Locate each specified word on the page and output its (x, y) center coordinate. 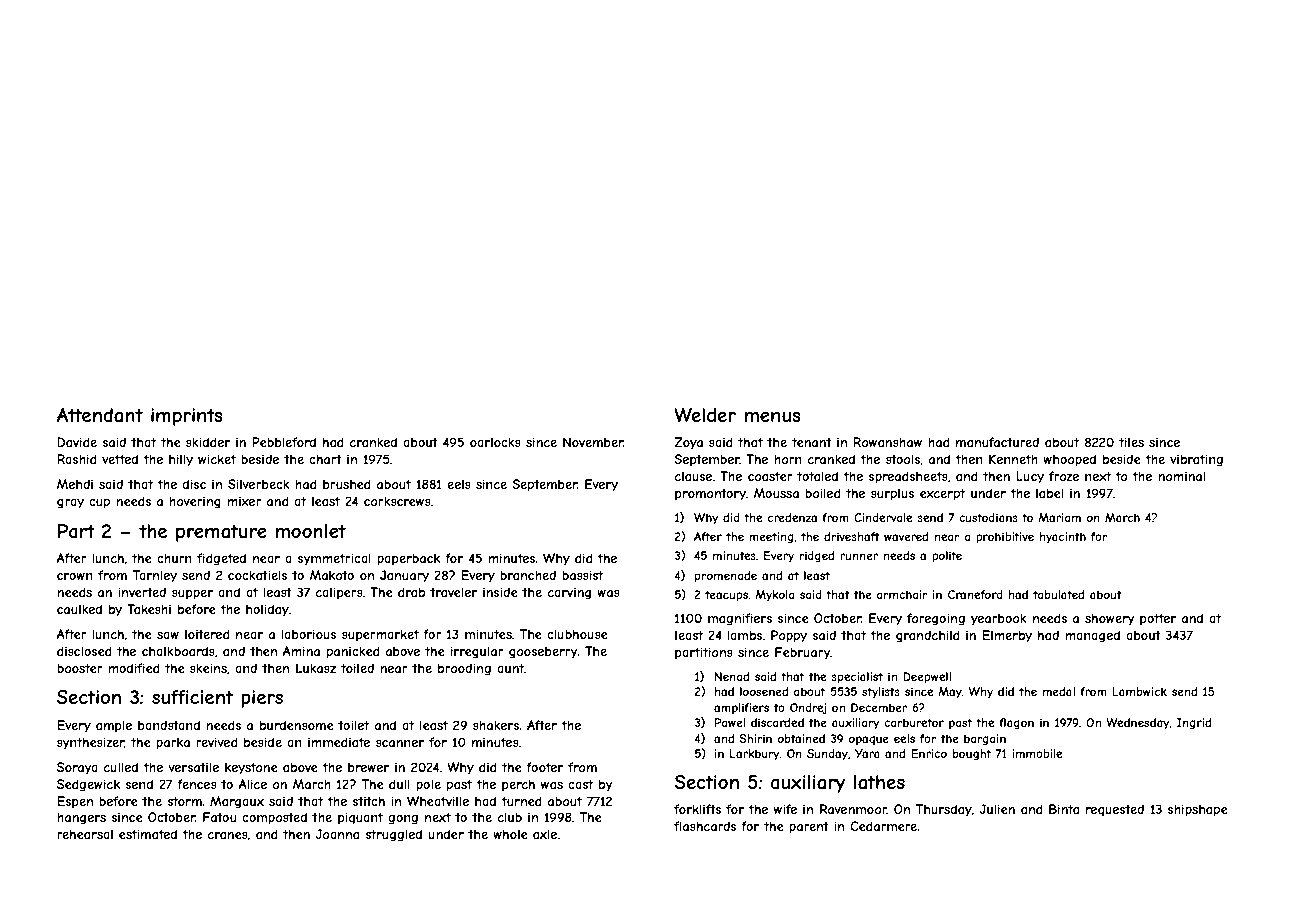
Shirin (755, 738)
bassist (582, 575)
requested (1115, 810)
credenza (792, 517)
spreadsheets (908, 477)
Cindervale (883, 517)
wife (785, 809)
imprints (187, 417)
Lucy (1030, 477)
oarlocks (495, 442)
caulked (79, 609)
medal (1059, 691)
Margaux (237, 802)
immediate (339, 742)
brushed (347, 484)
